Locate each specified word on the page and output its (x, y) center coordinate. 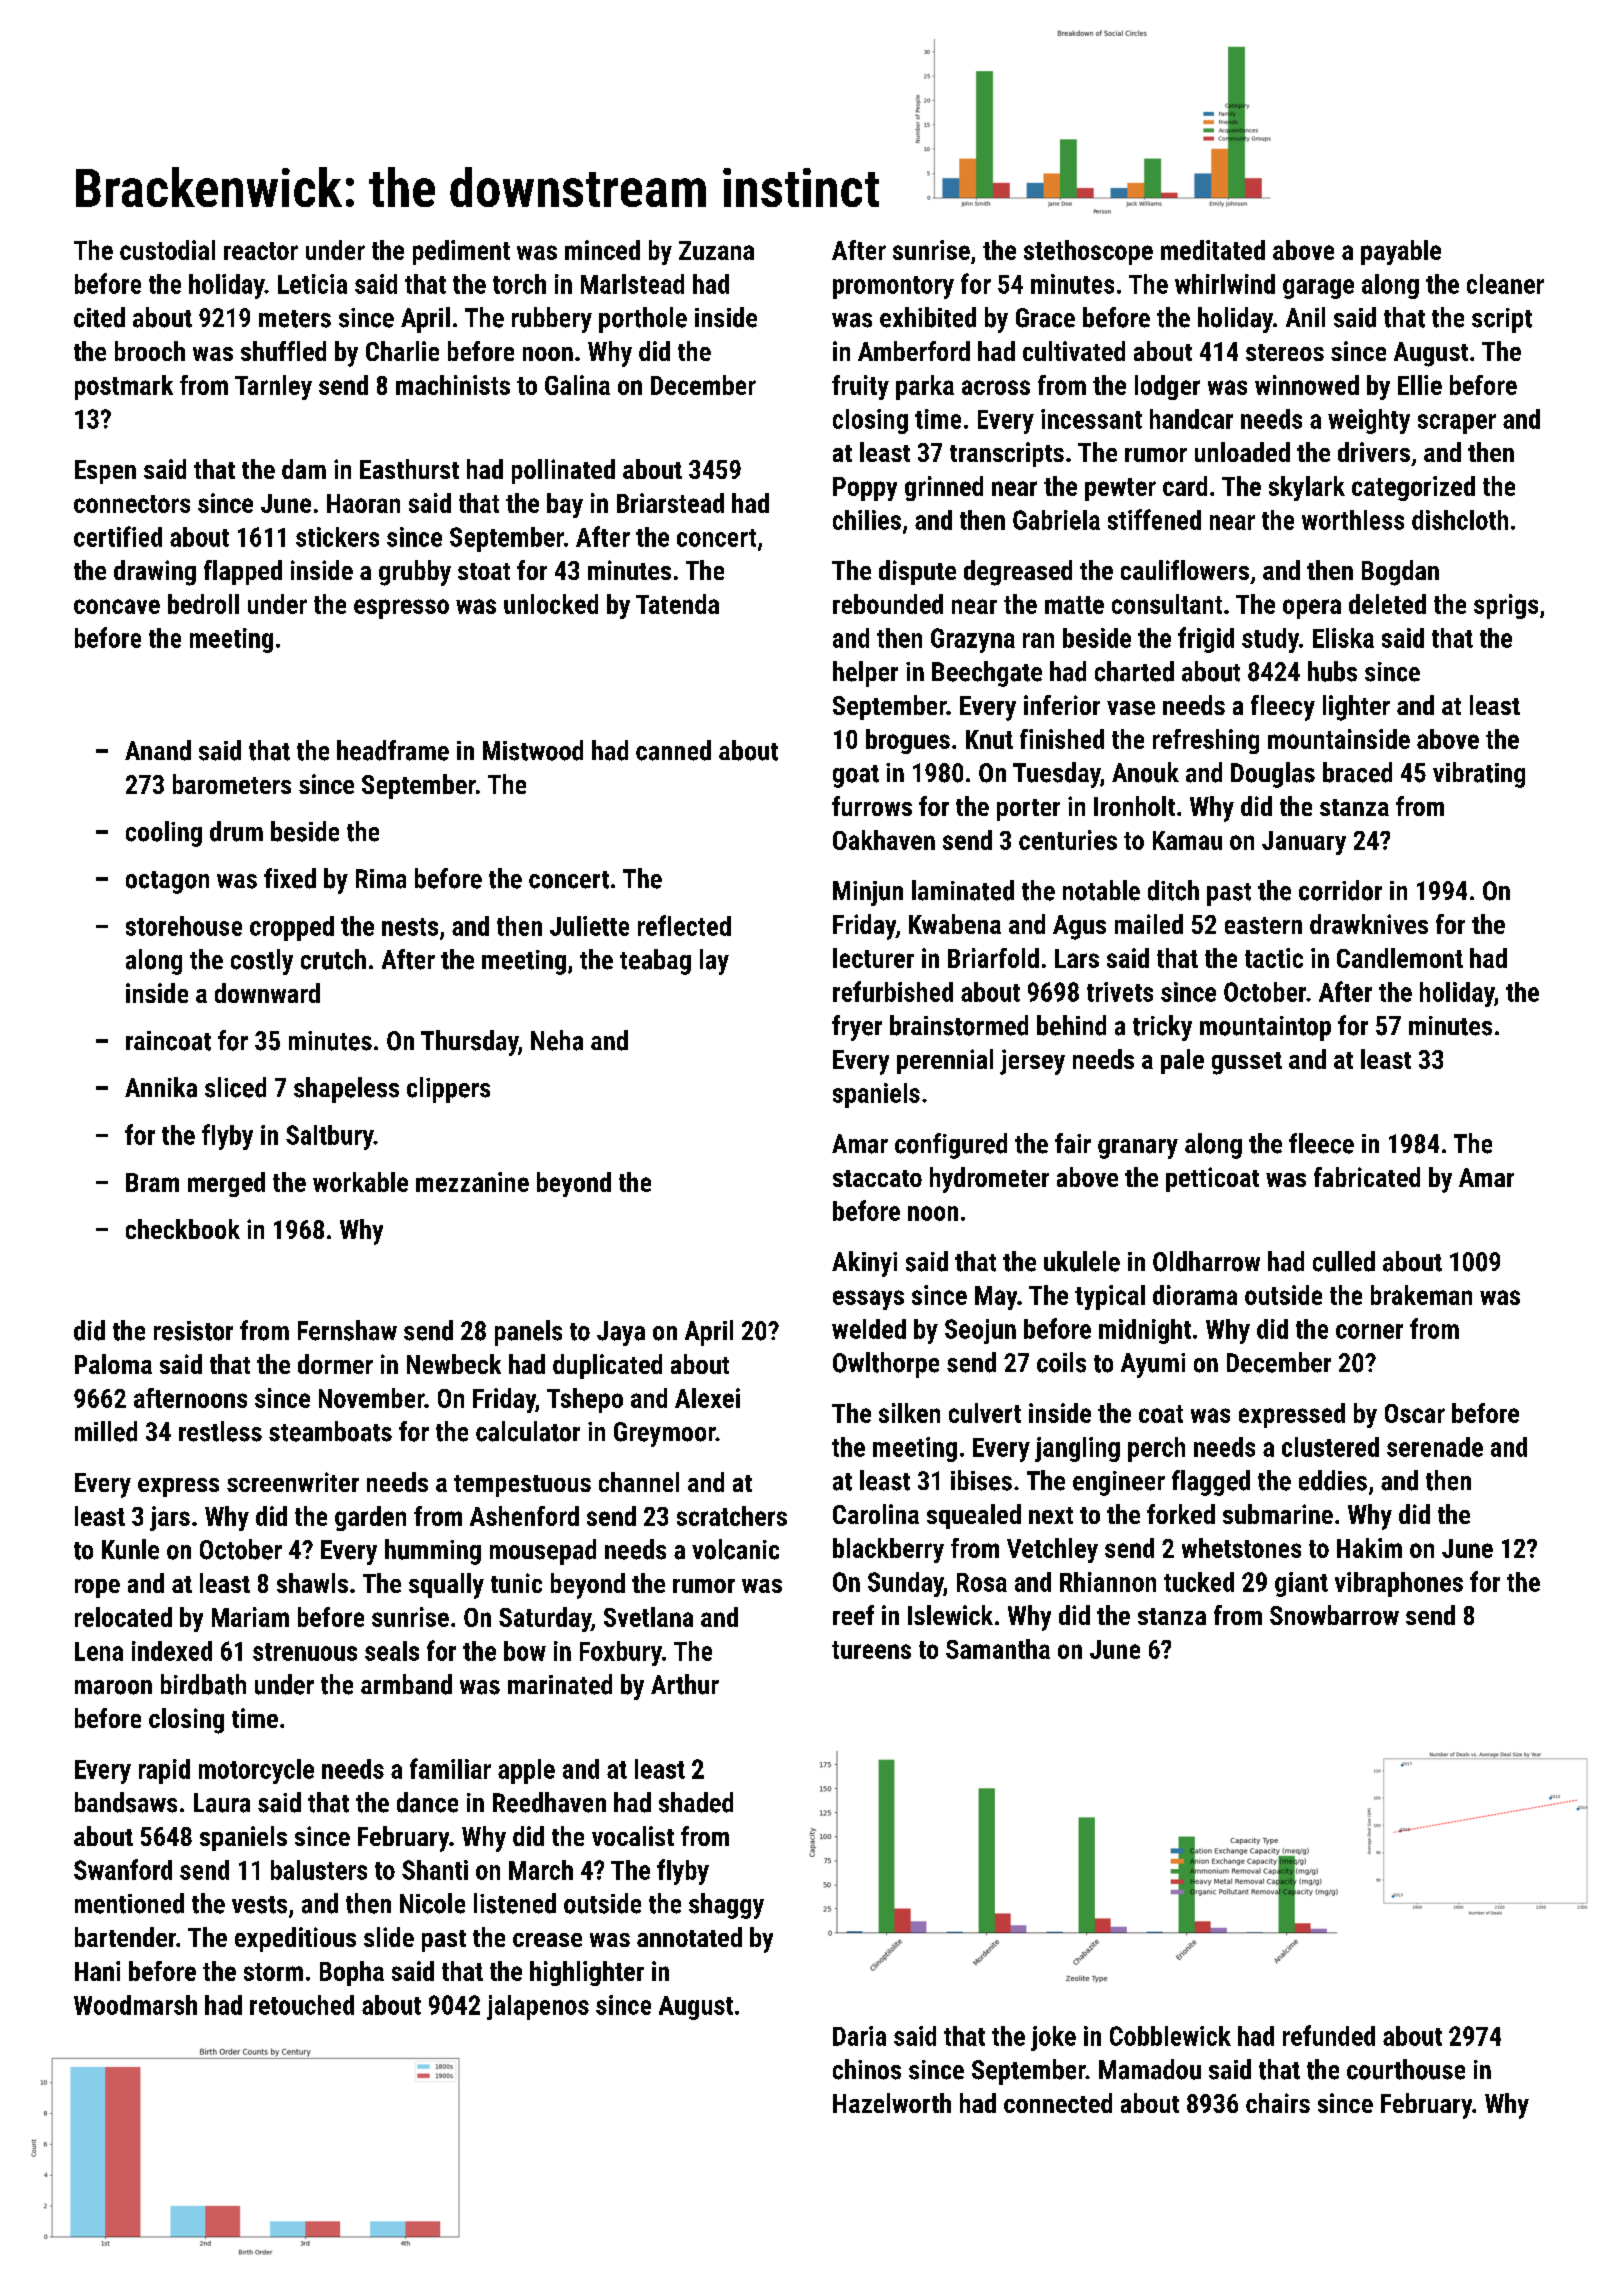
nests (410, 927)
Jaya (621, 1333)
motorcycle (256, 1771)
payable (1401, 252)
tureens (871, 1650)
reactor (261, 251)
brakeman (1421, 1295)
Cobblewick (1170, 2036)
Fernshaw (347, 1330)
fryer (857, 1028)
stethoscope (1088, 252)
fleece (1321, 1143)
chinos (867, 2069)
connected (1058, 2103)
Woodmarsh (135, 2005)
